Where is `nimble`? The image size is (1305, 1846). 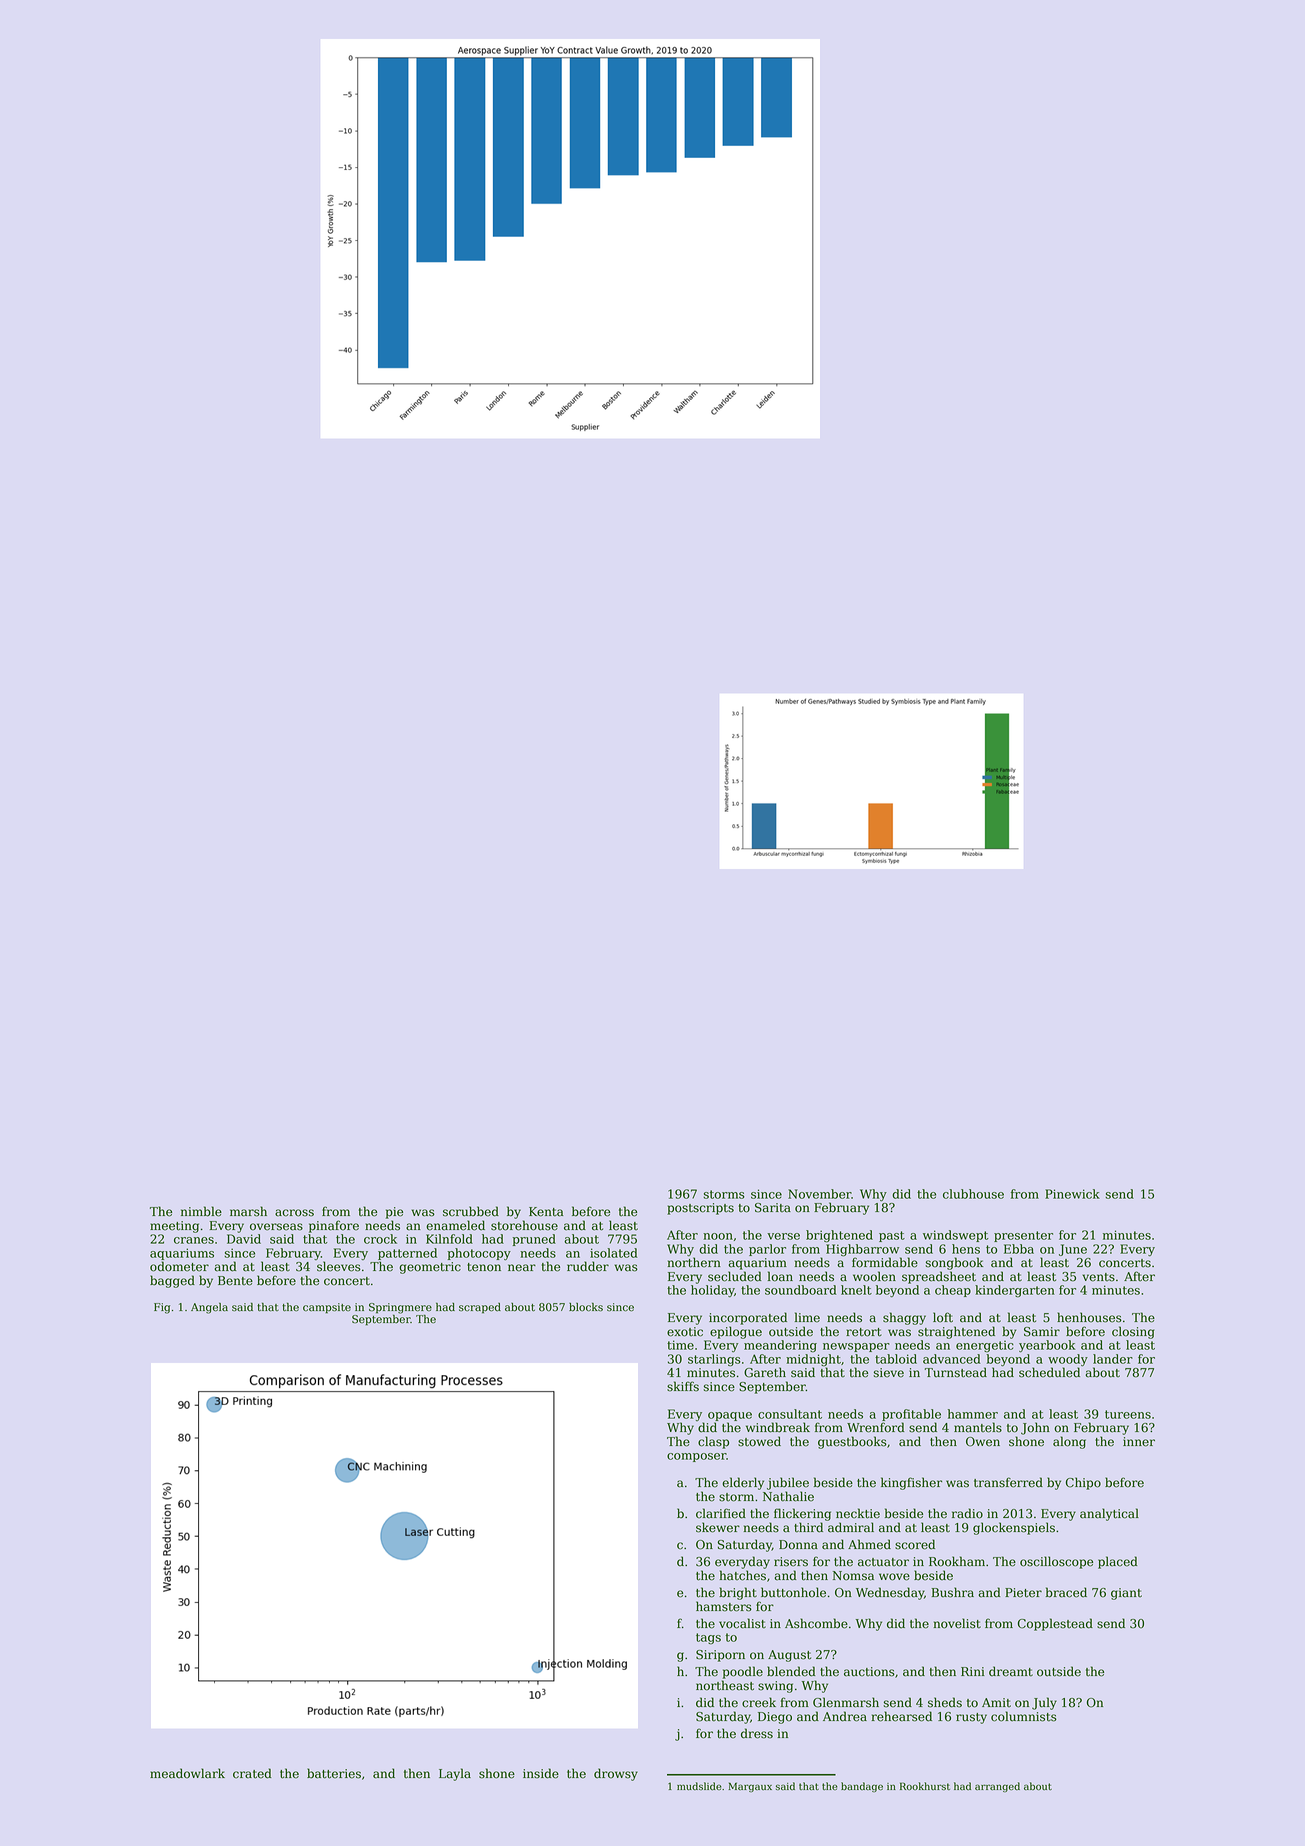 nimble is located at coordinates (201, 1211).
